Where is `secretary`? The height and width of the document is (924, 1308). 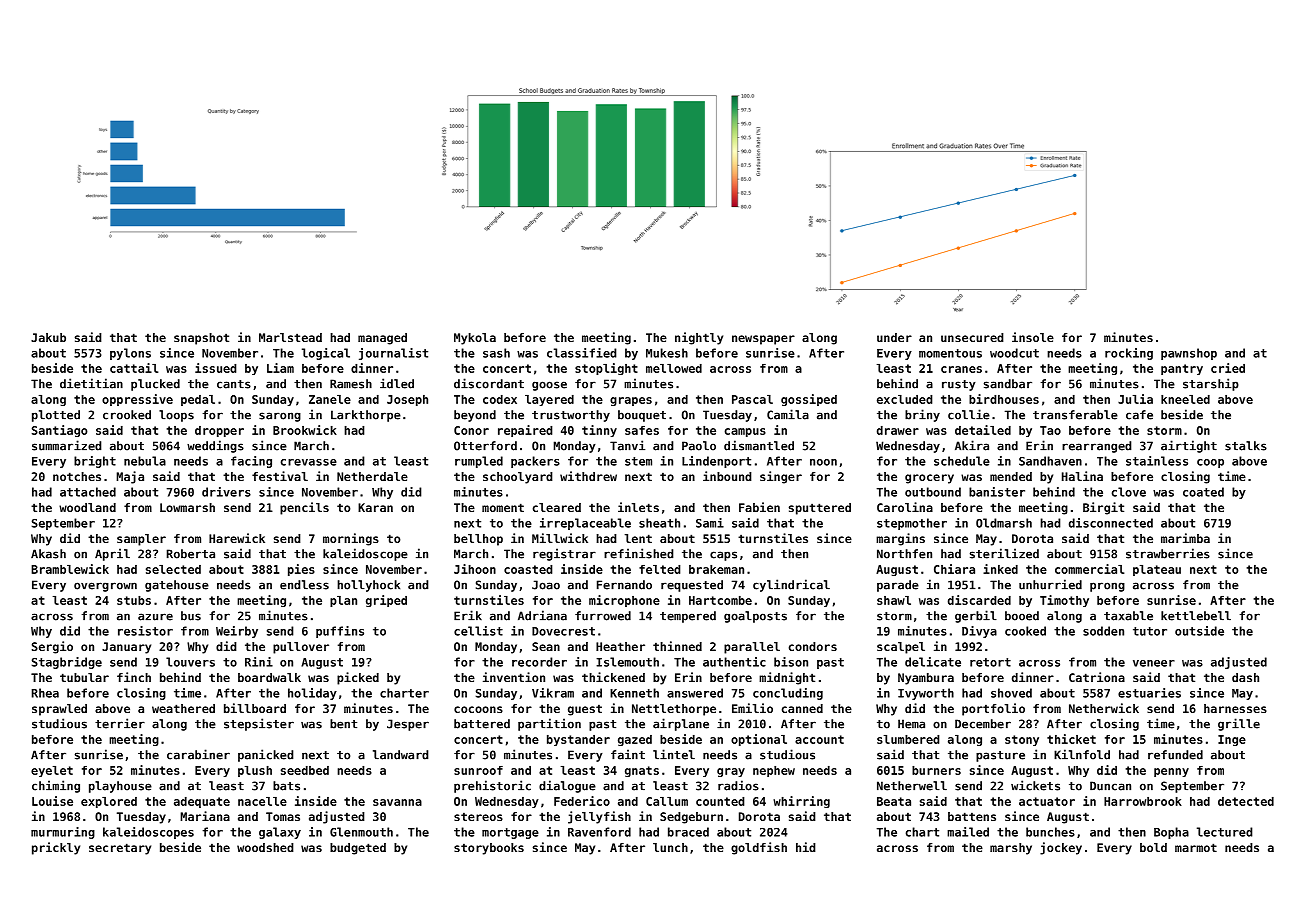
secretary is located at coordinates (120, 849).
